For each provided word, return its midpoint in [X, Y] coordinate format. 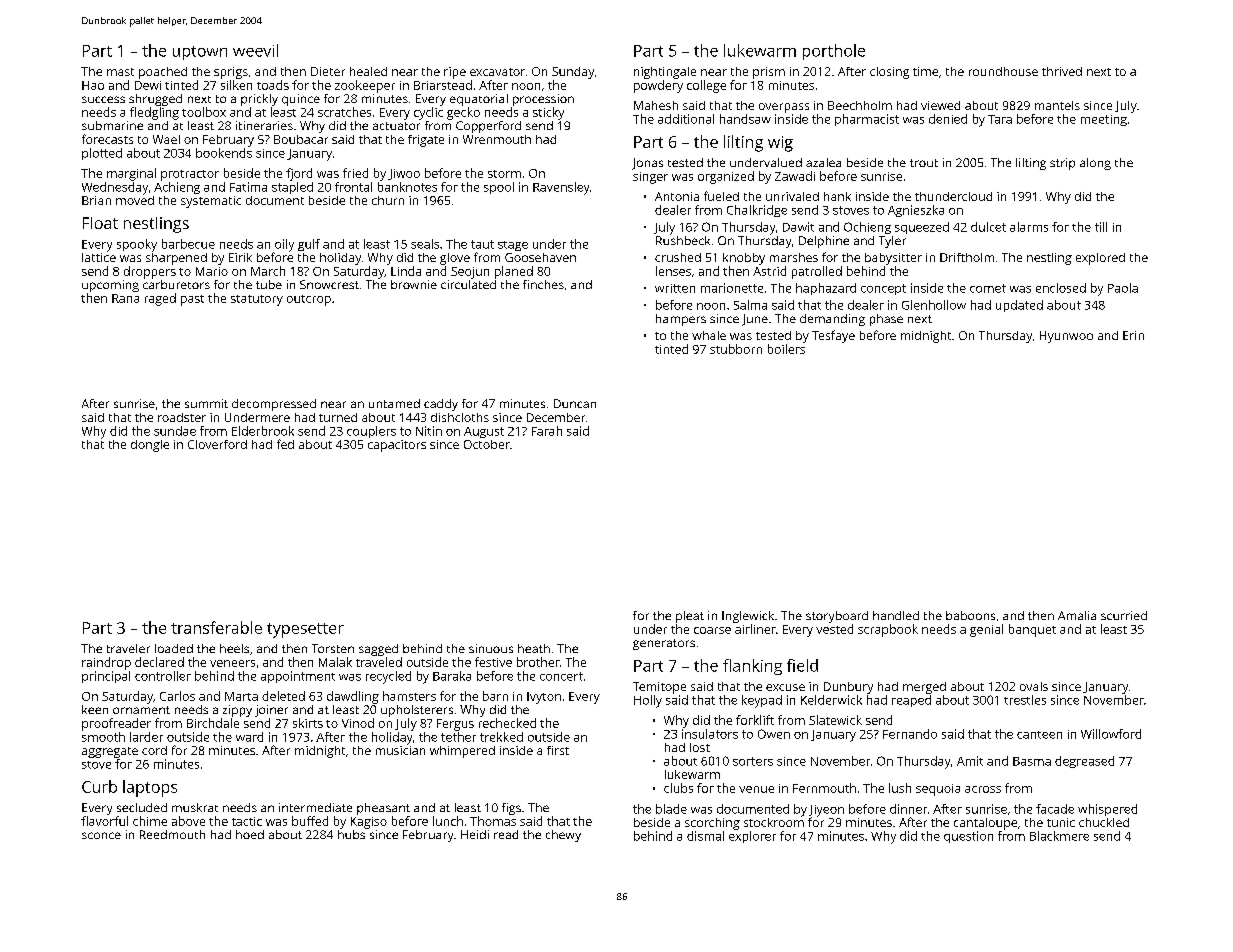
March [268, 271]
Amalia [1077, 615]
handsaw [745, 119]
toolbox [204, 112]
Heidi [475, 834]
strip [1062, 164]
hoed [250, 834]
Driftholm [967, 257]
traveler [128, 648]
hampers [681, 320]
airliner [755, 629]
